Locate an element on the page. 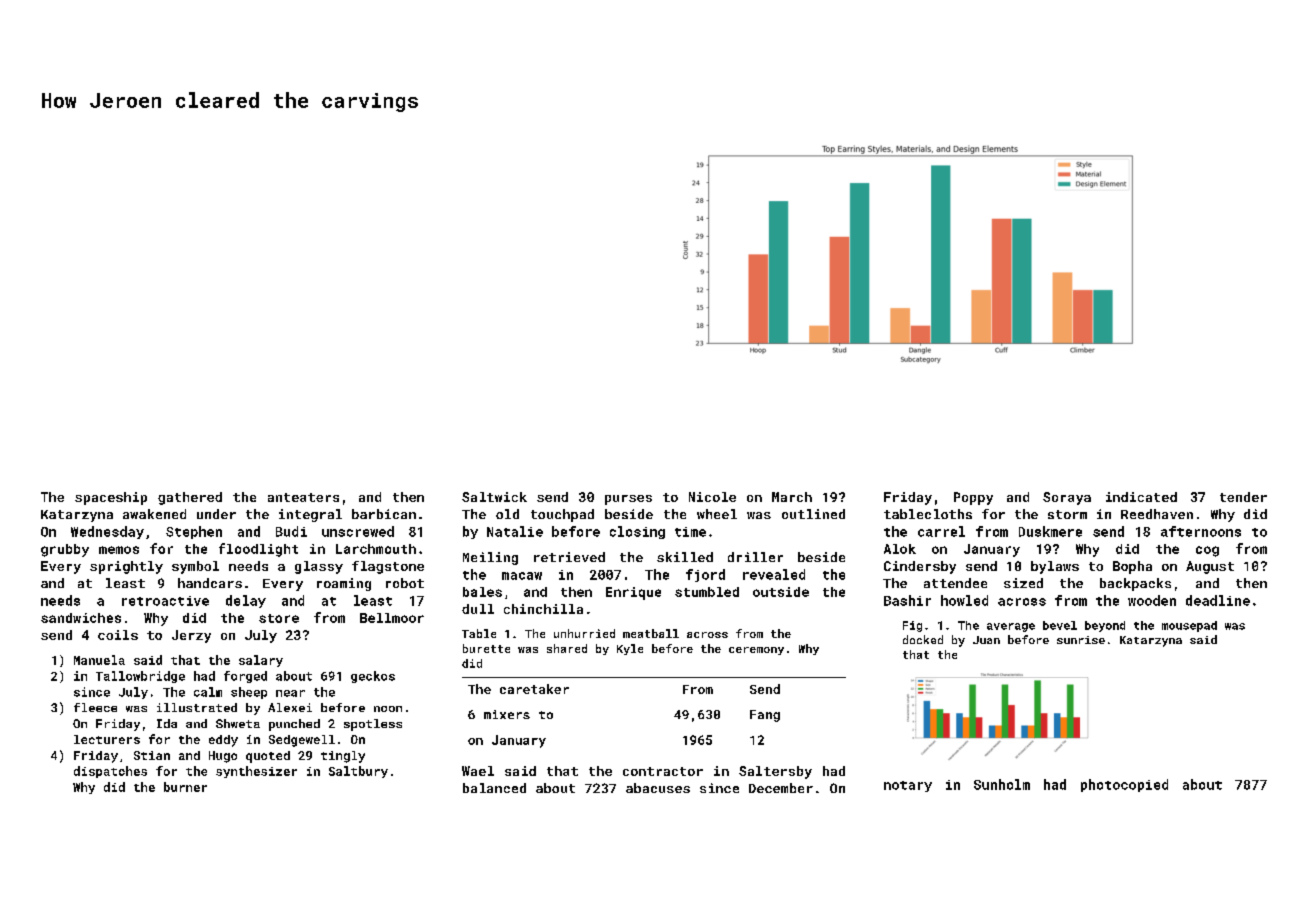  mousepad is located at coordinates (1189, 626).
